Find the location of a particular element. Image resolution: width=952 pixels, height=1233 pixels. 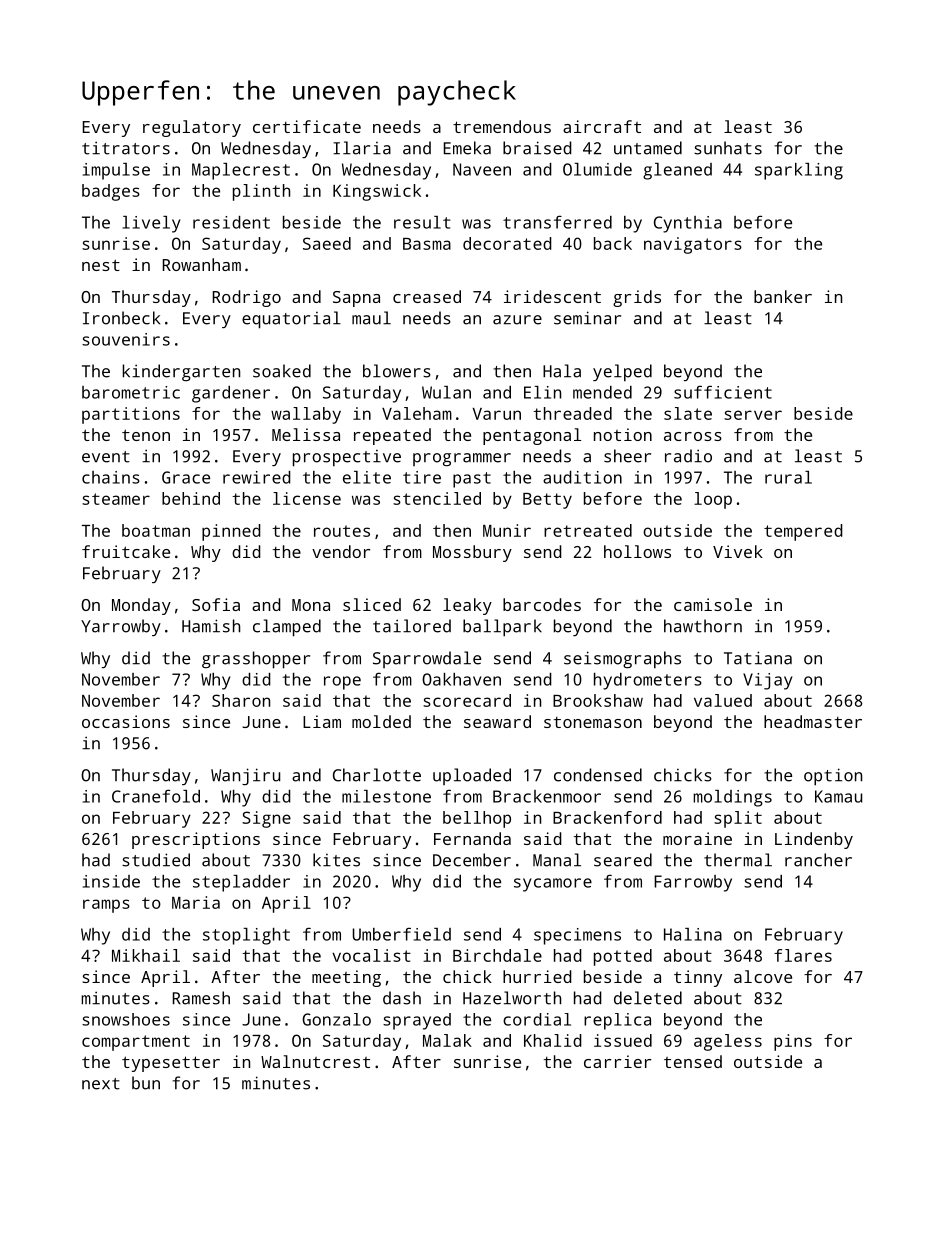

flares is located at coordinates (803, 955).
